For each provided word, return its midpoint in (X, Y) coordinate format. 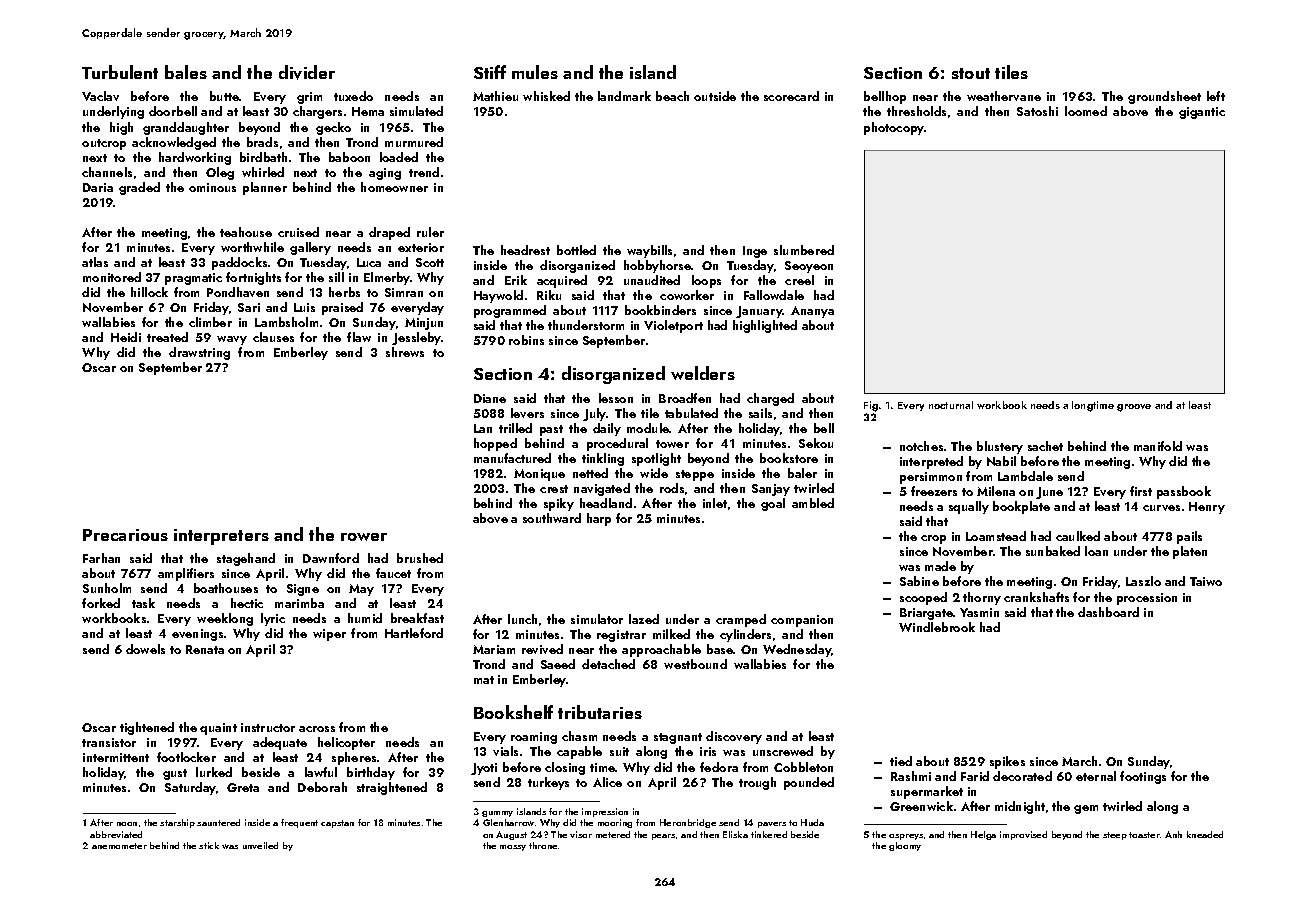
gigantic (1202, 113)
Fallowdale (774, 295)
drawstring (199, 353)
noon (127, 824)
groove (1134, 408)
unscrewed (783, 751)
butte (224, 96)
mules (535, 72)
